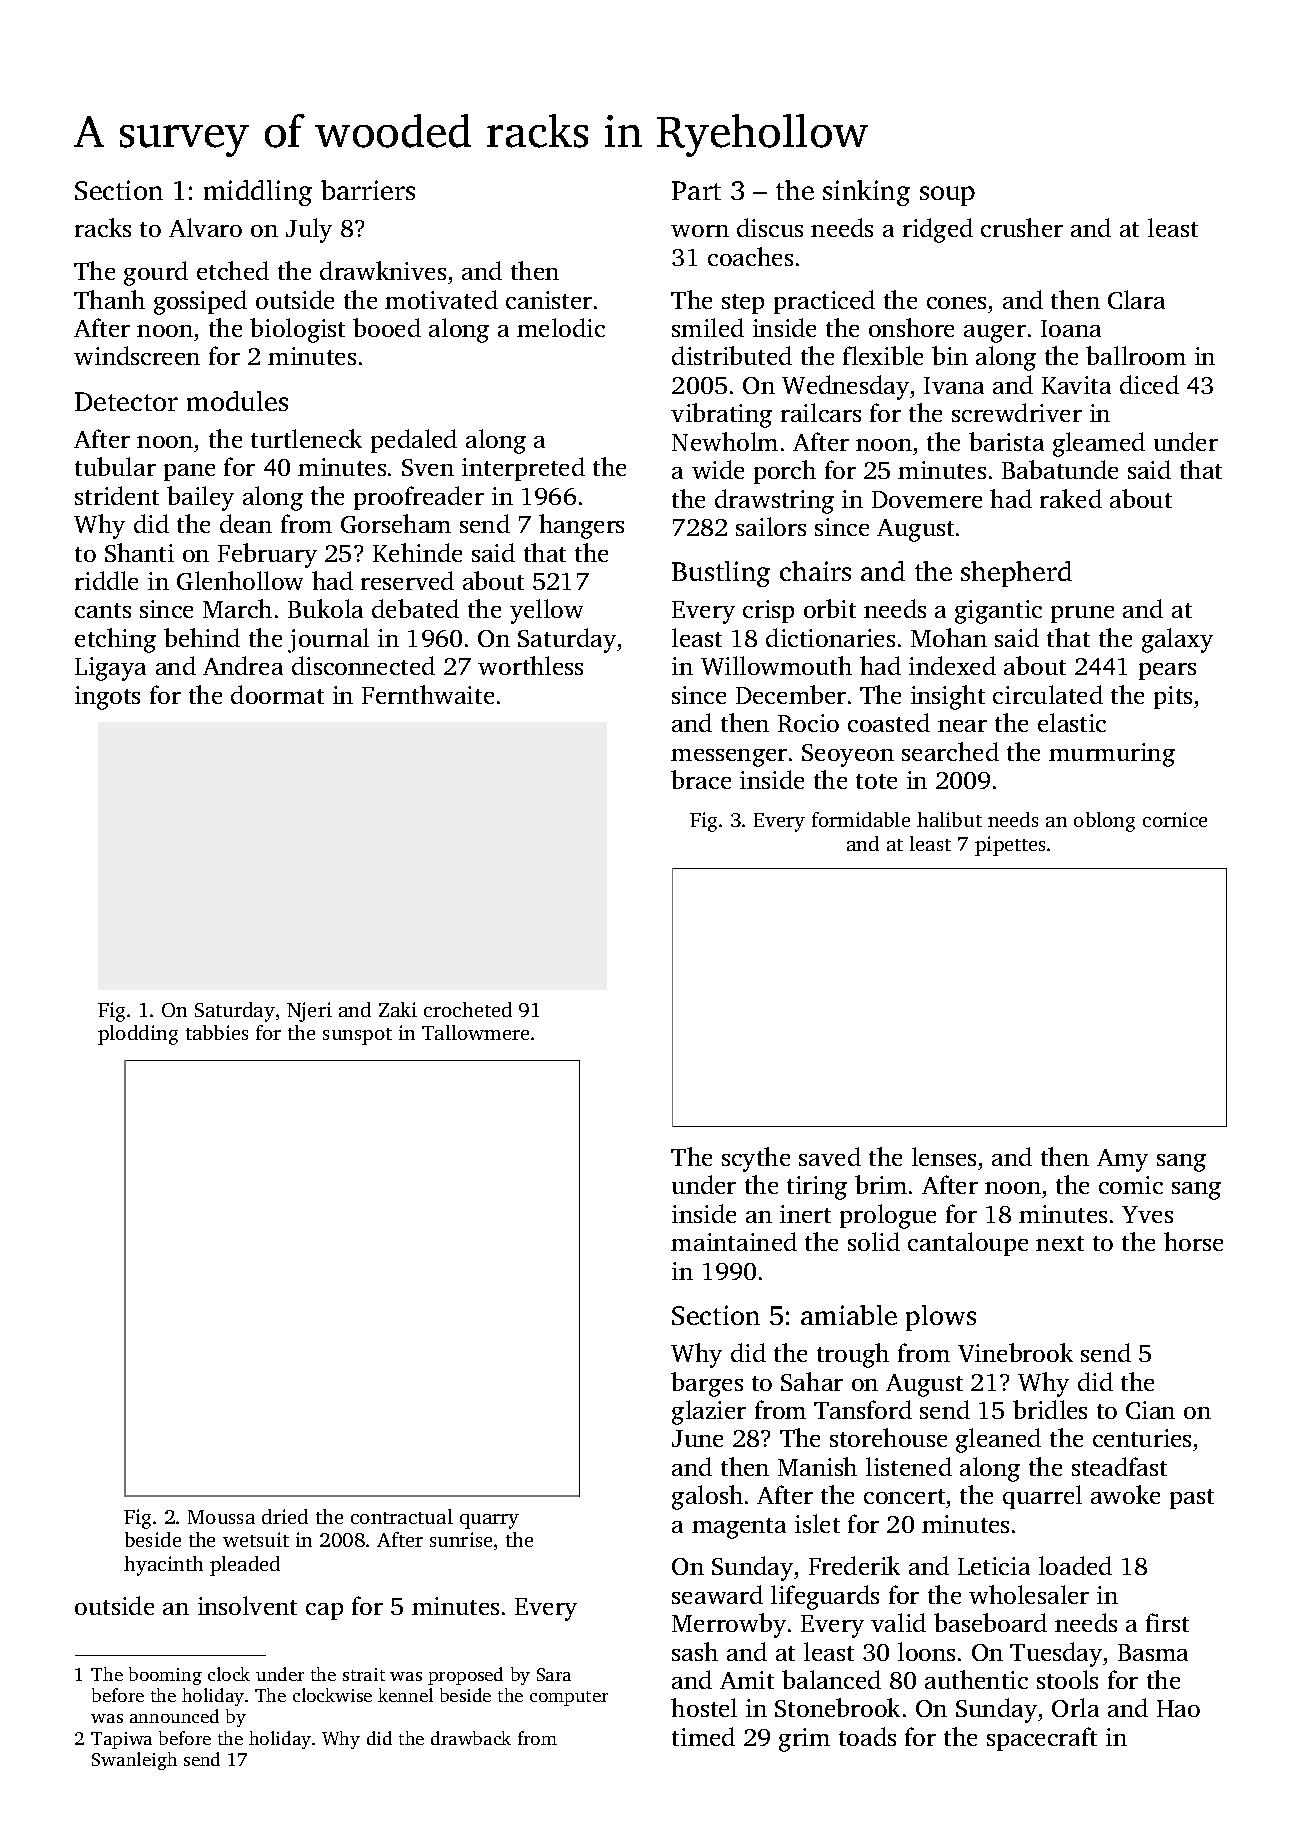 The height and width of the document is (1842, 1302). I want to click on Part, so click(696, 190).
